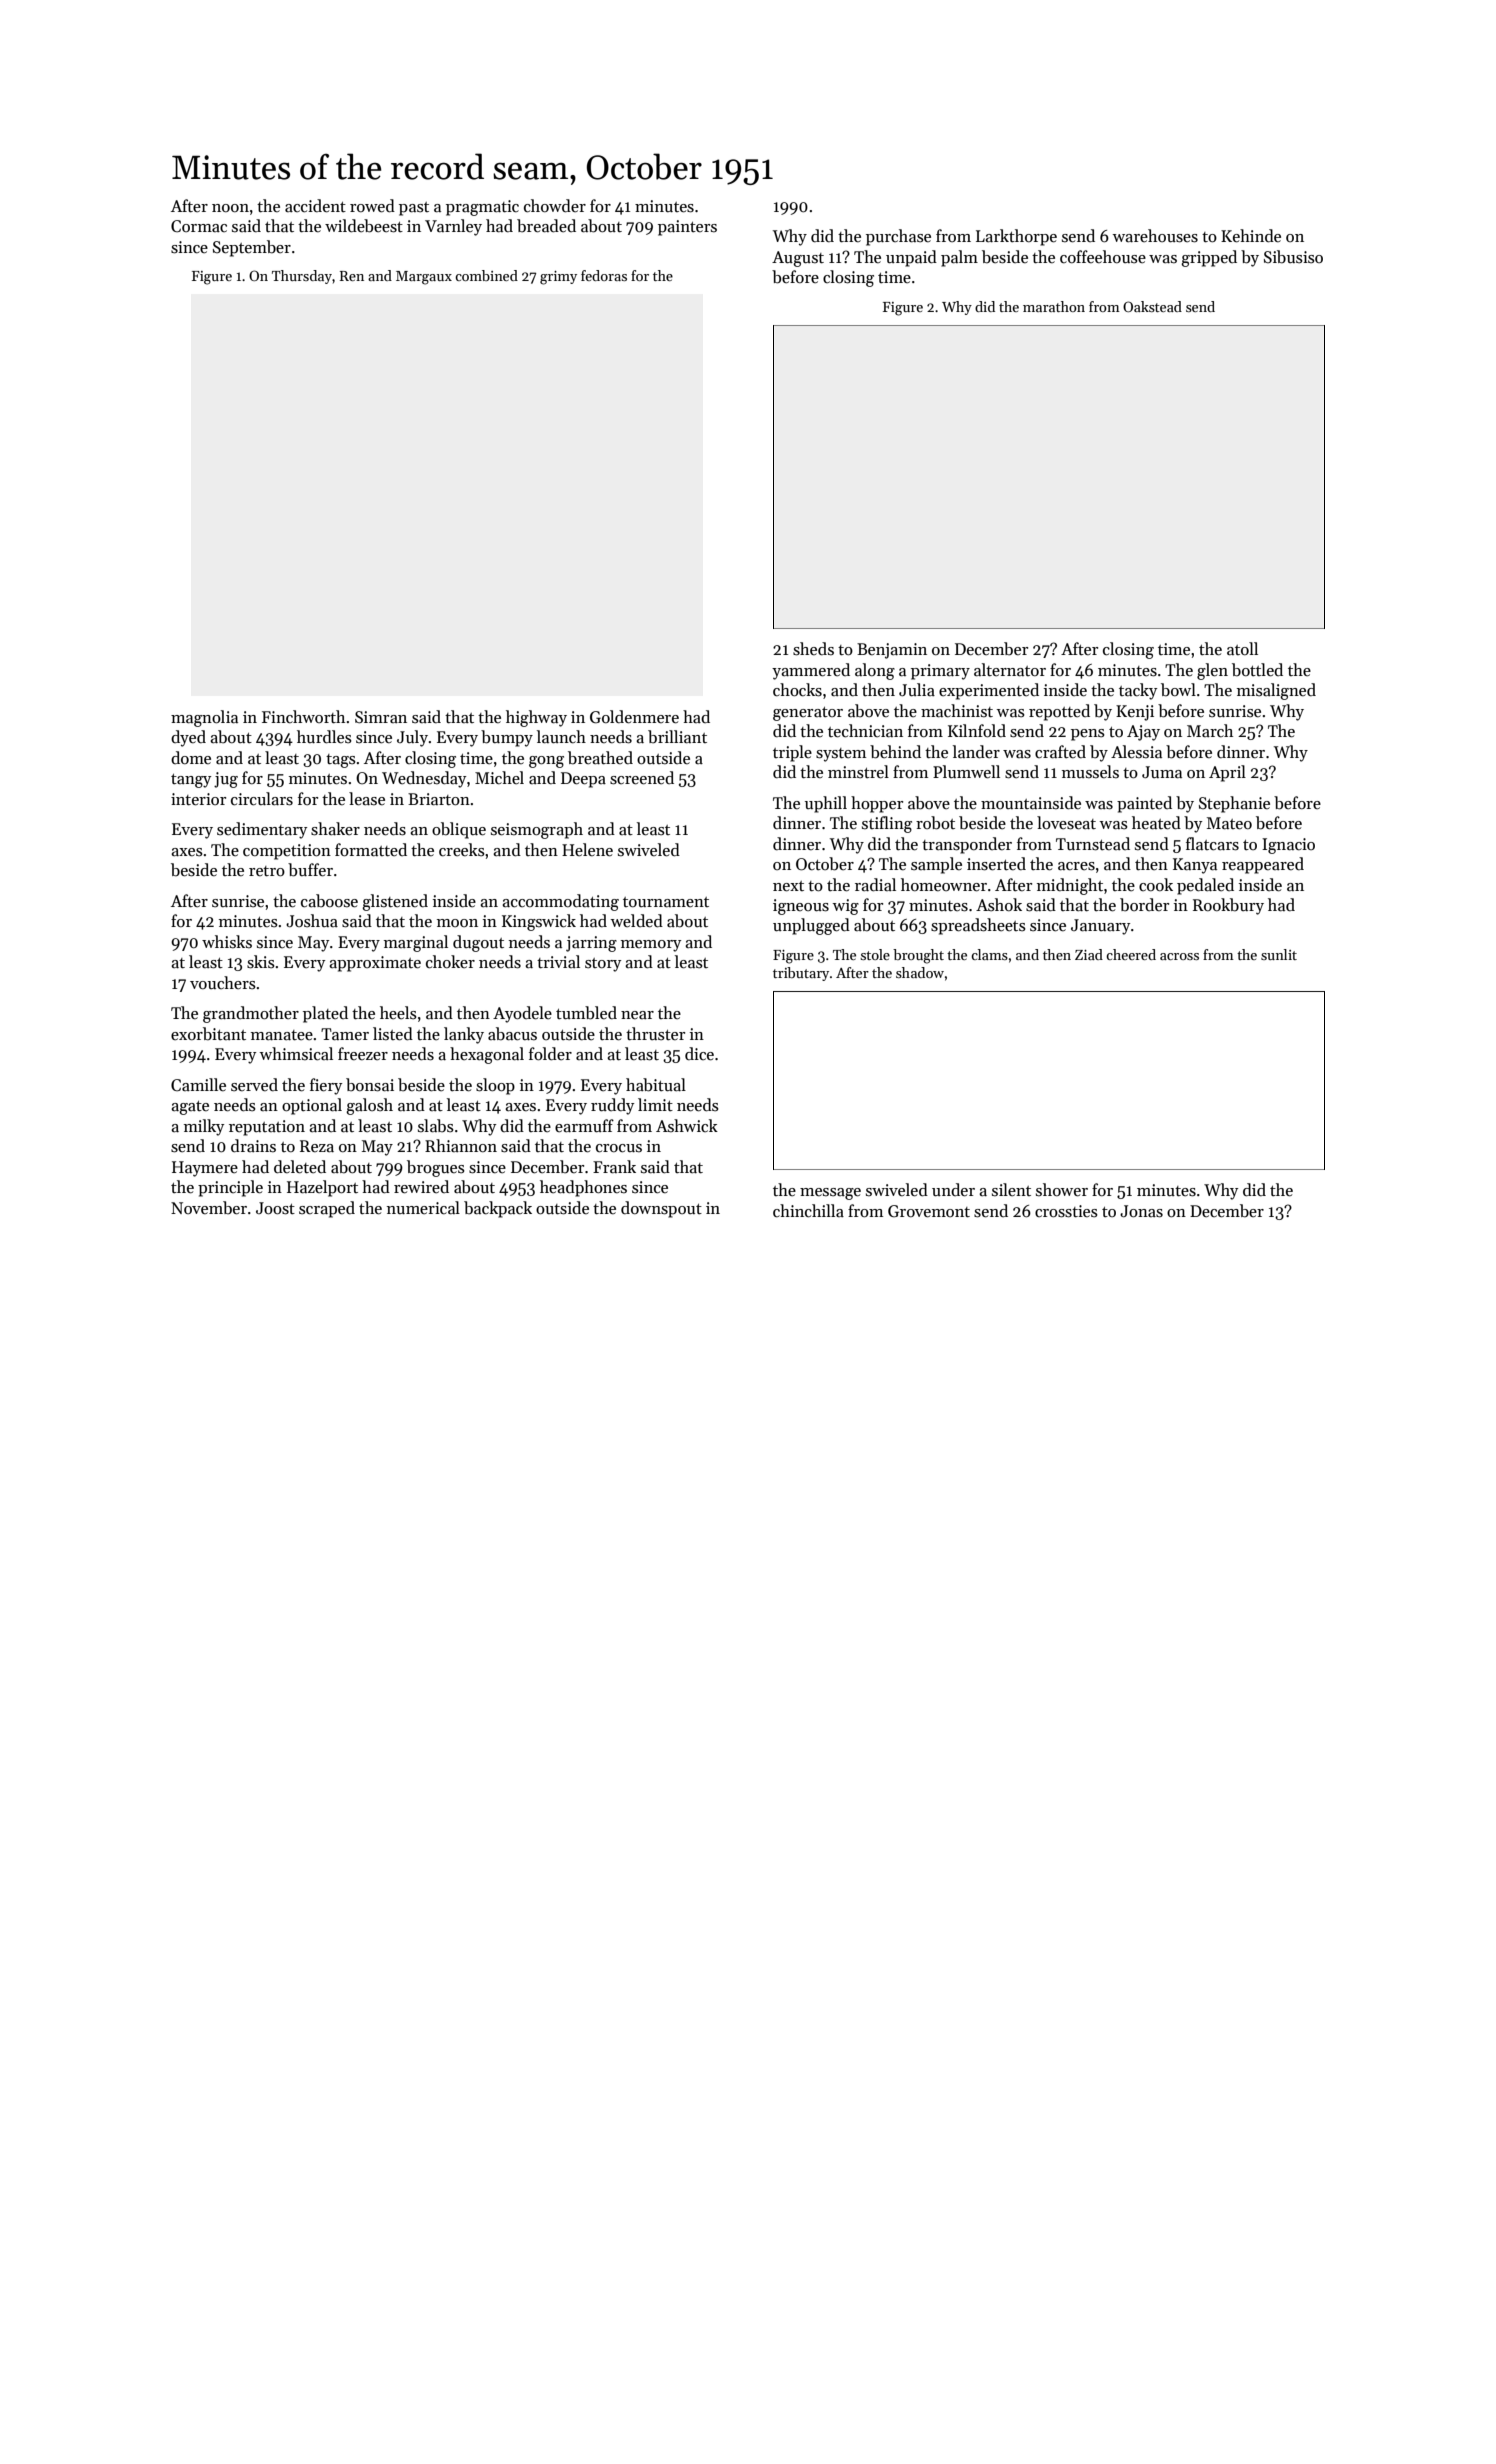 The height and width of the screenshot is (2464, 1496). What do you see at coordinates (1100, 927) in the screenshot?
I see `January` at bounding box center [1100, 927].
